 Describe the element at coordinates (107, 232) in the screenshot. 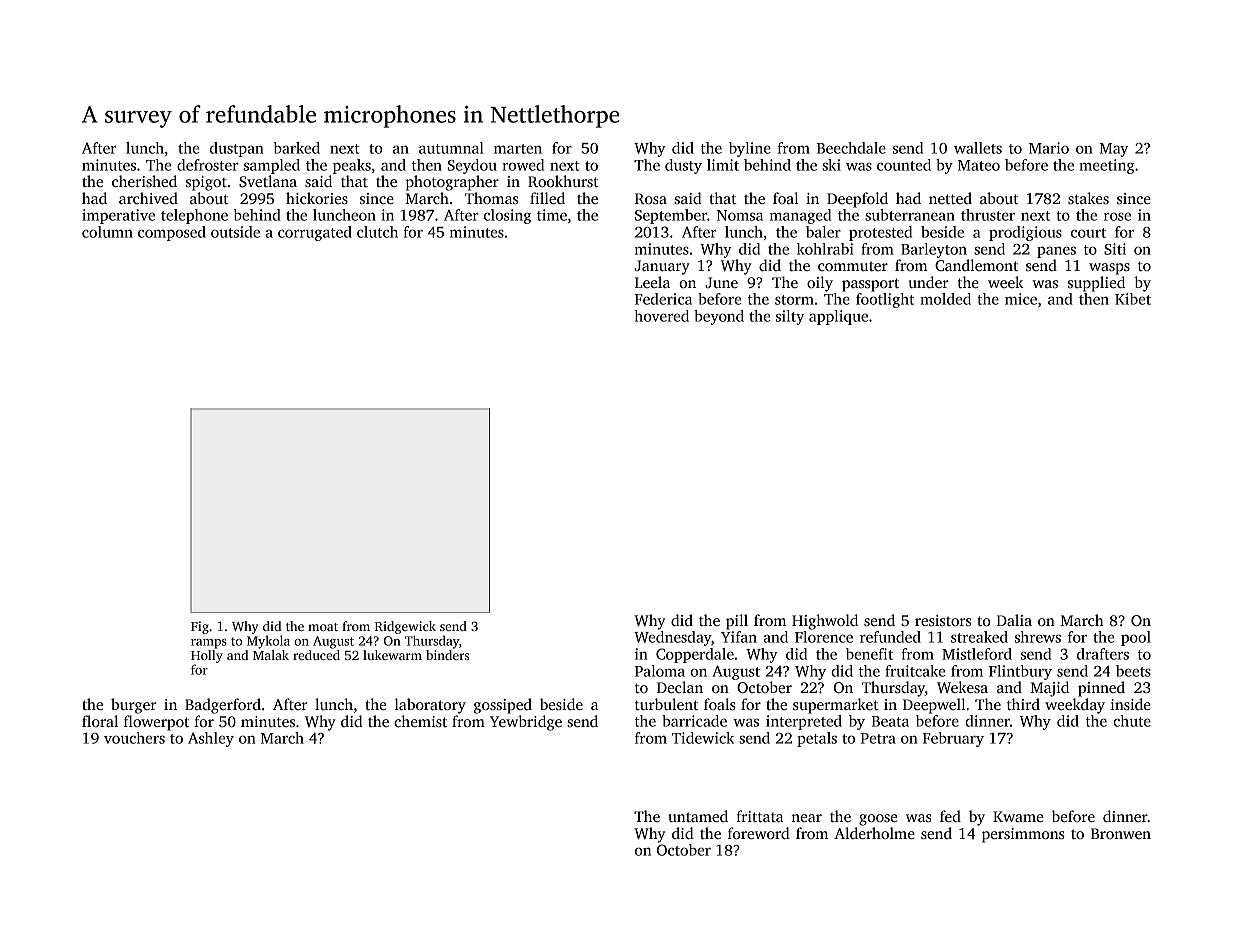

I see `column` at that location.
